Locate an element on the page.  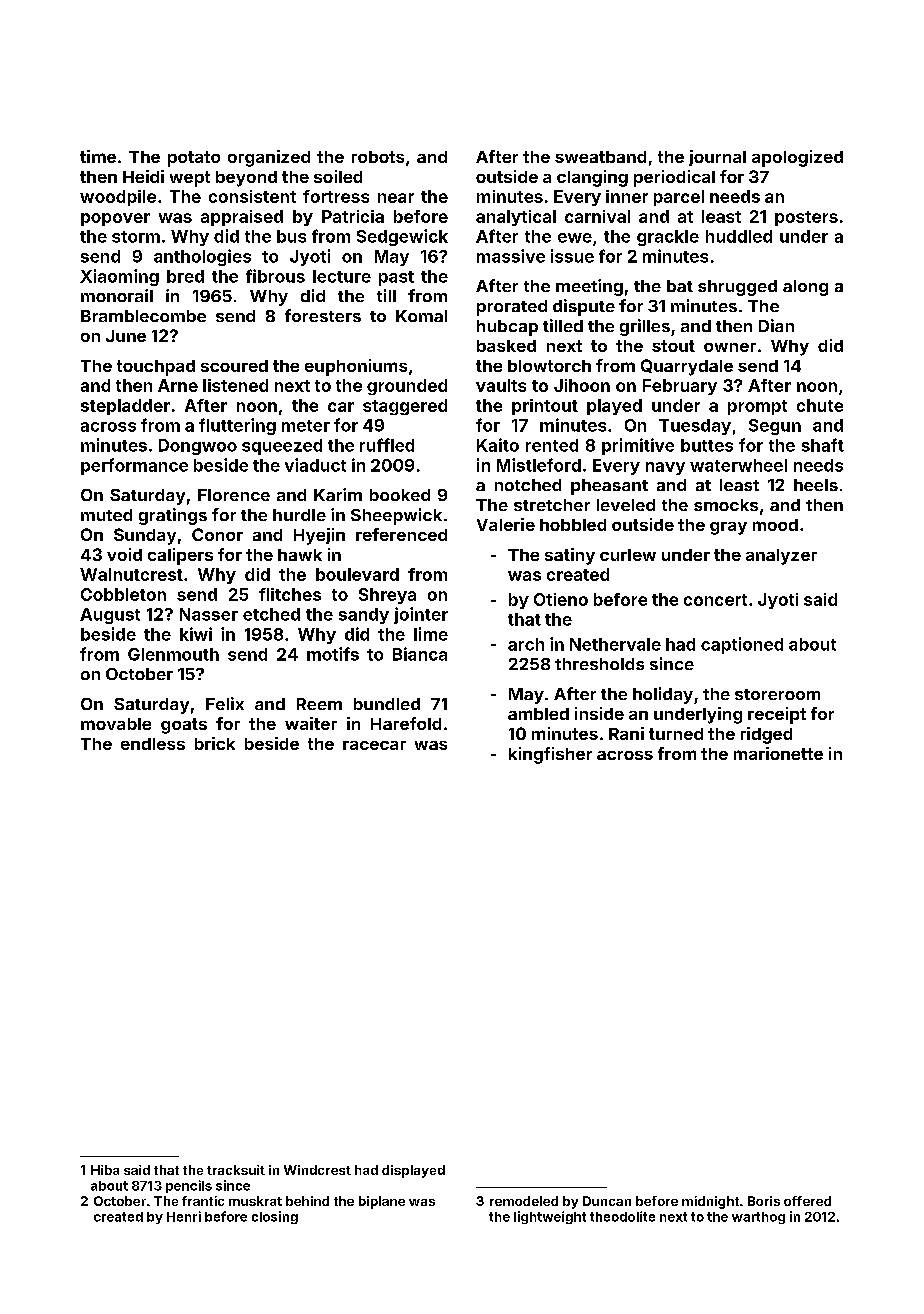
staggered is located at coordinates (405, 407).
